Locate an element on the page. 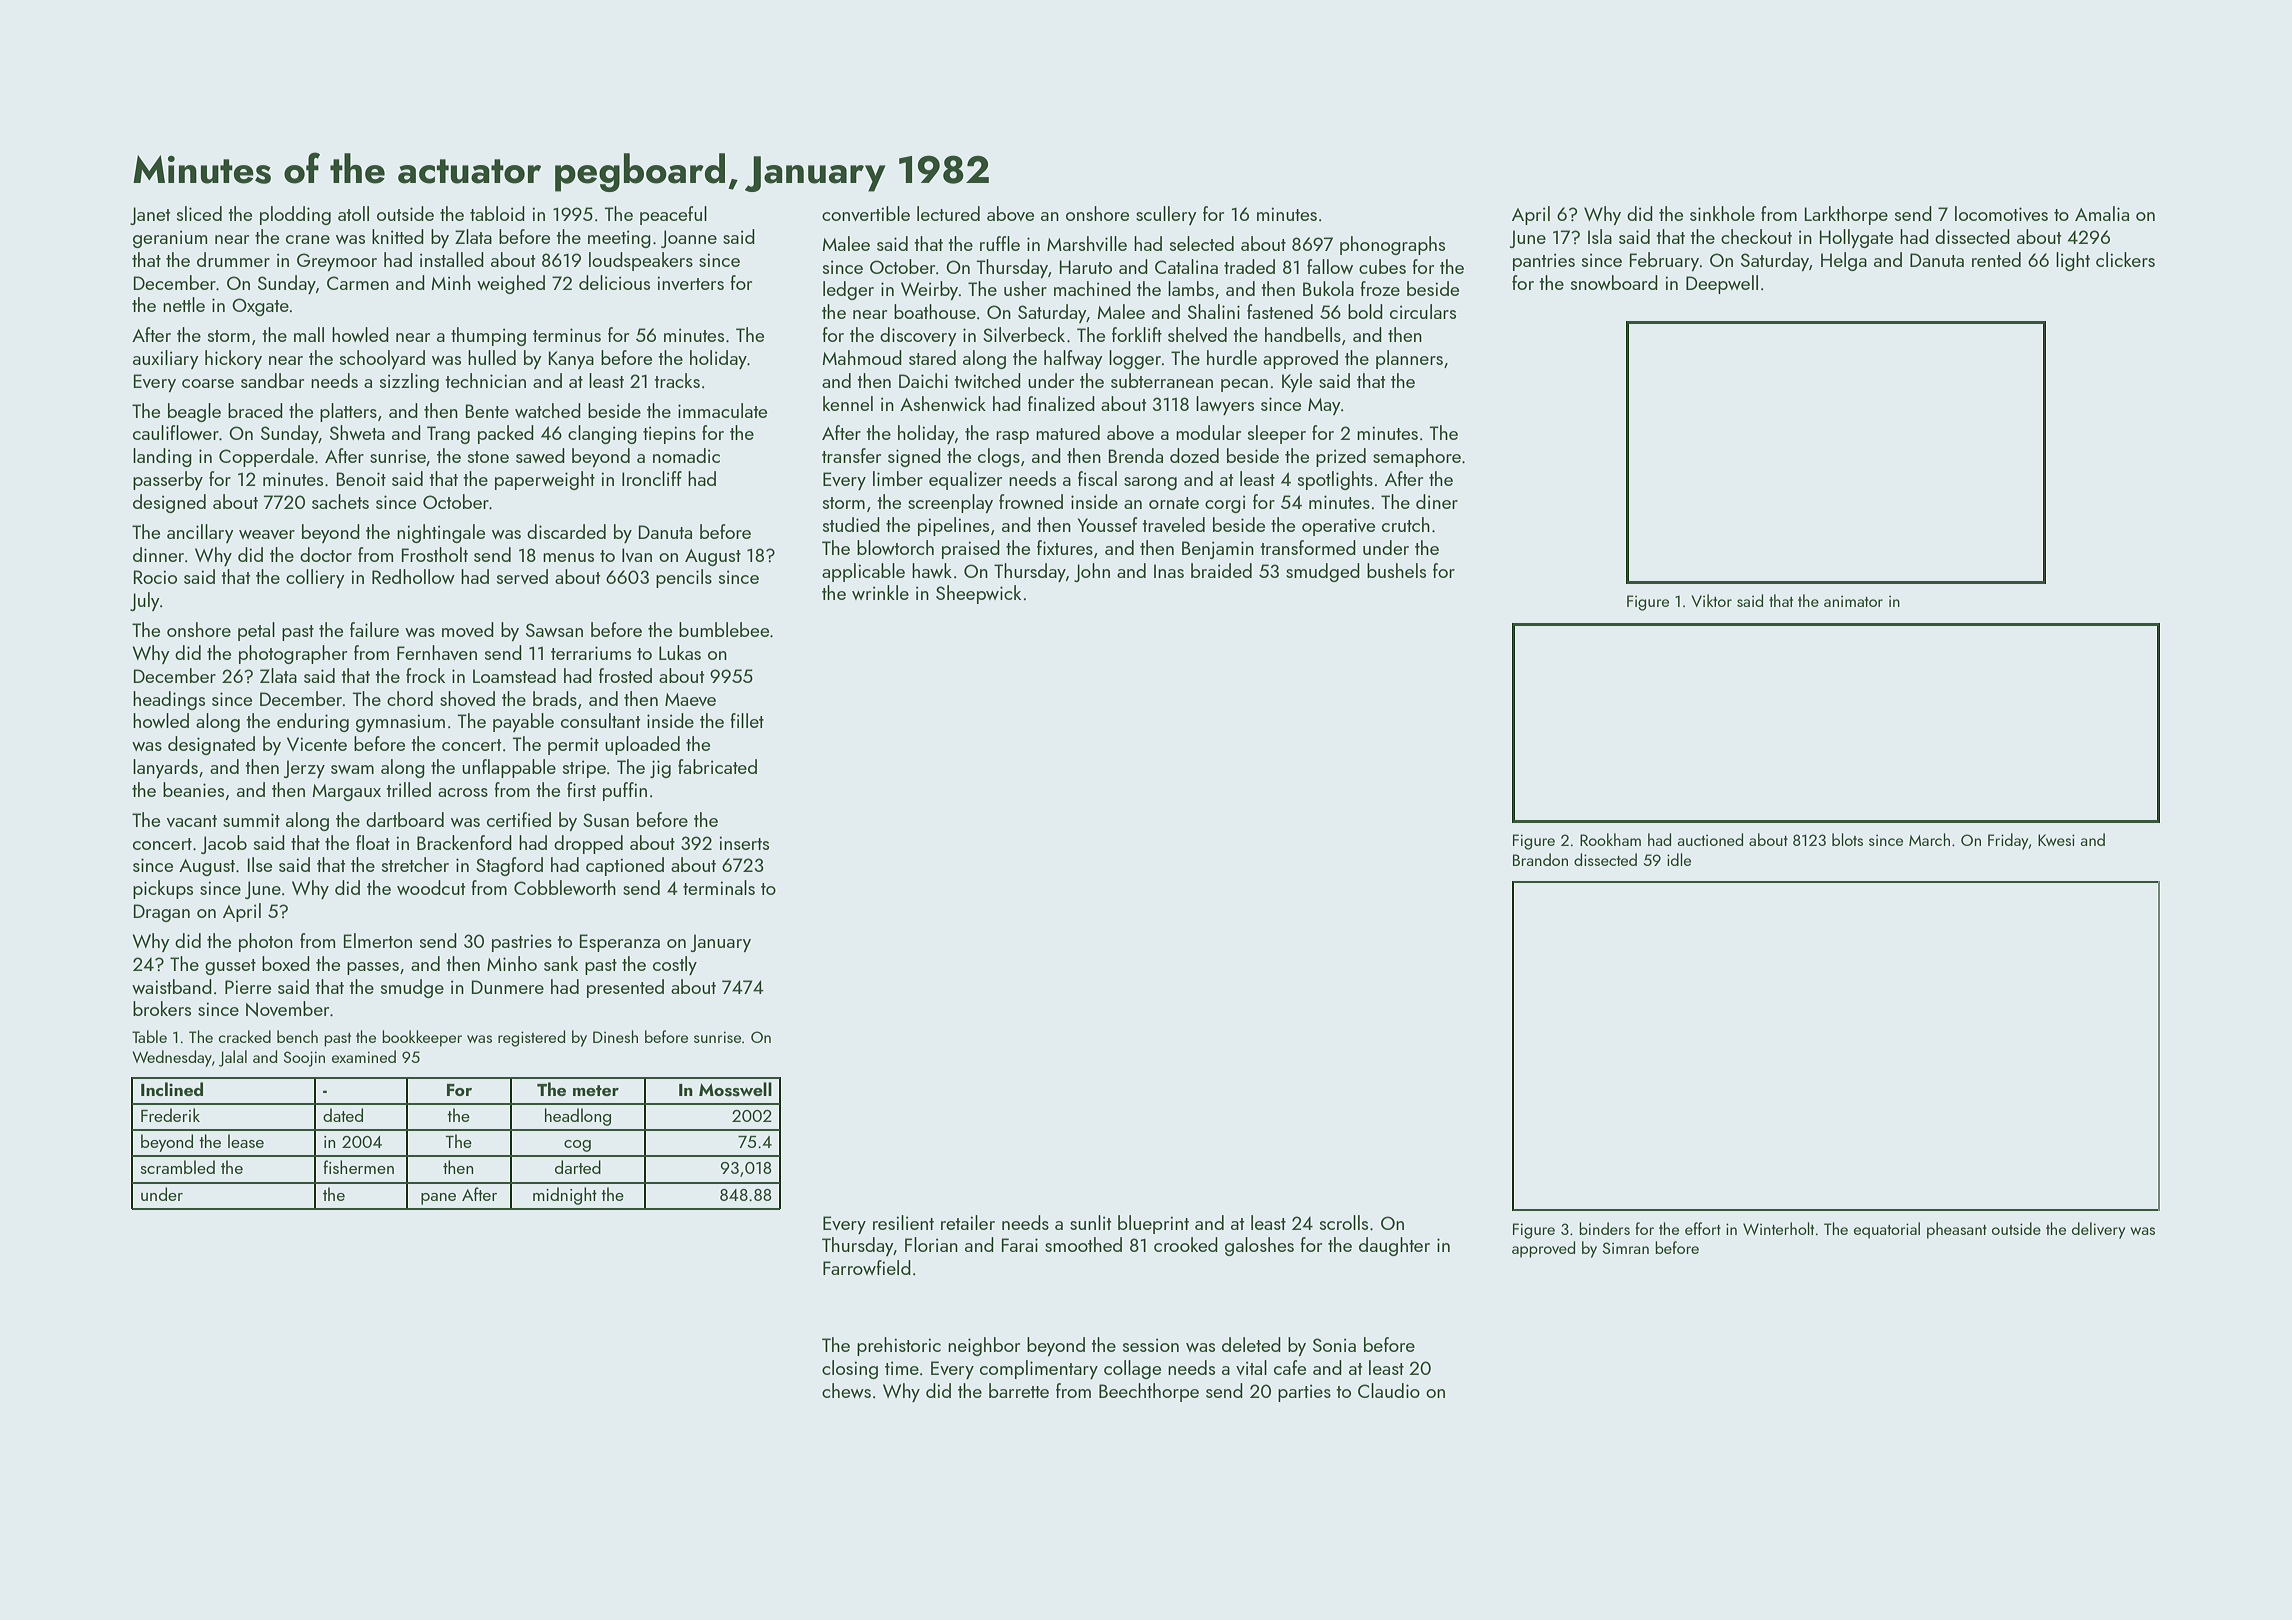  lectured is located at coordinates (948, 213).
